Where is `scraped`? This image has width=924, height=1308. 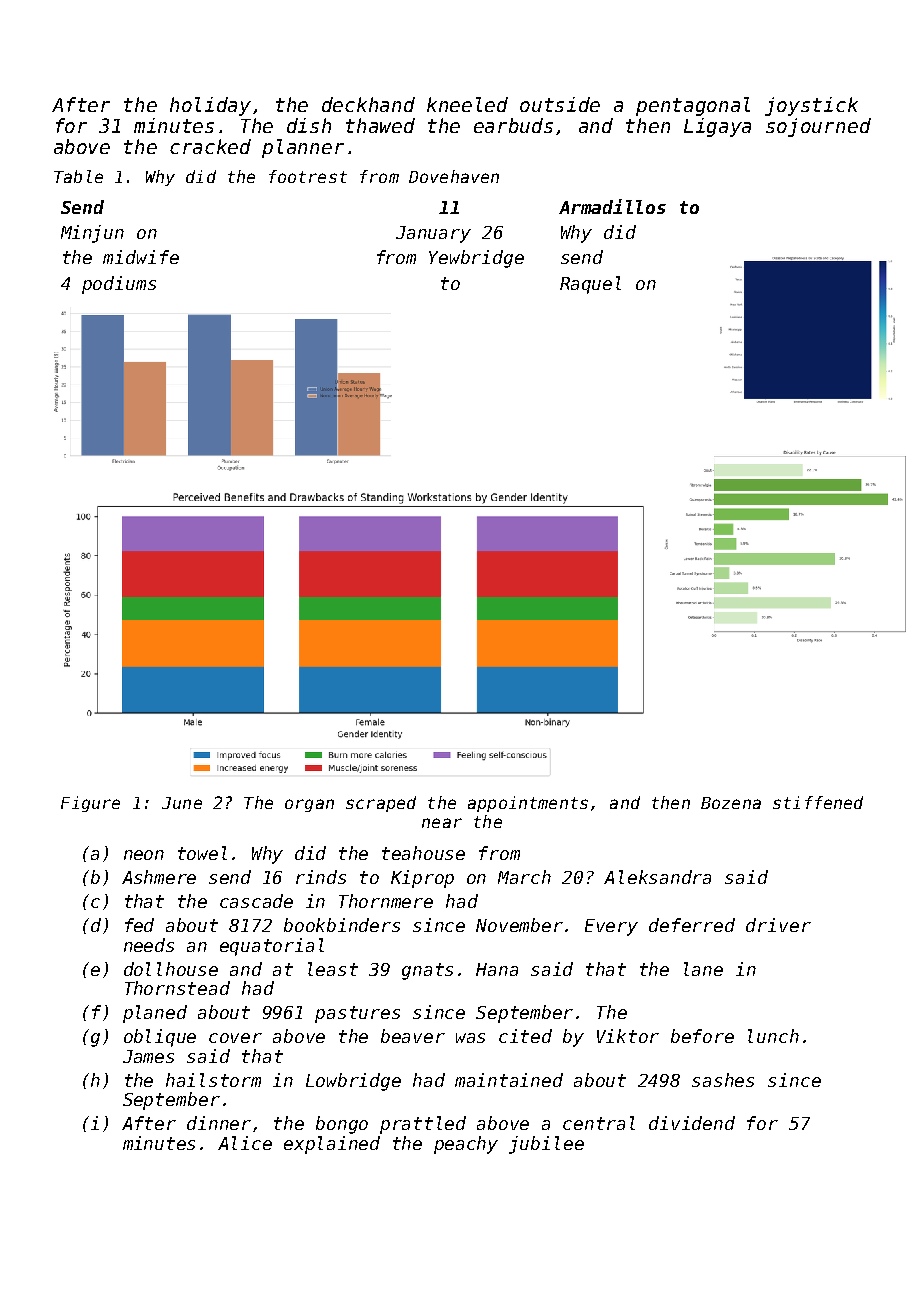
scraped is located at coordinates (381, 804).
